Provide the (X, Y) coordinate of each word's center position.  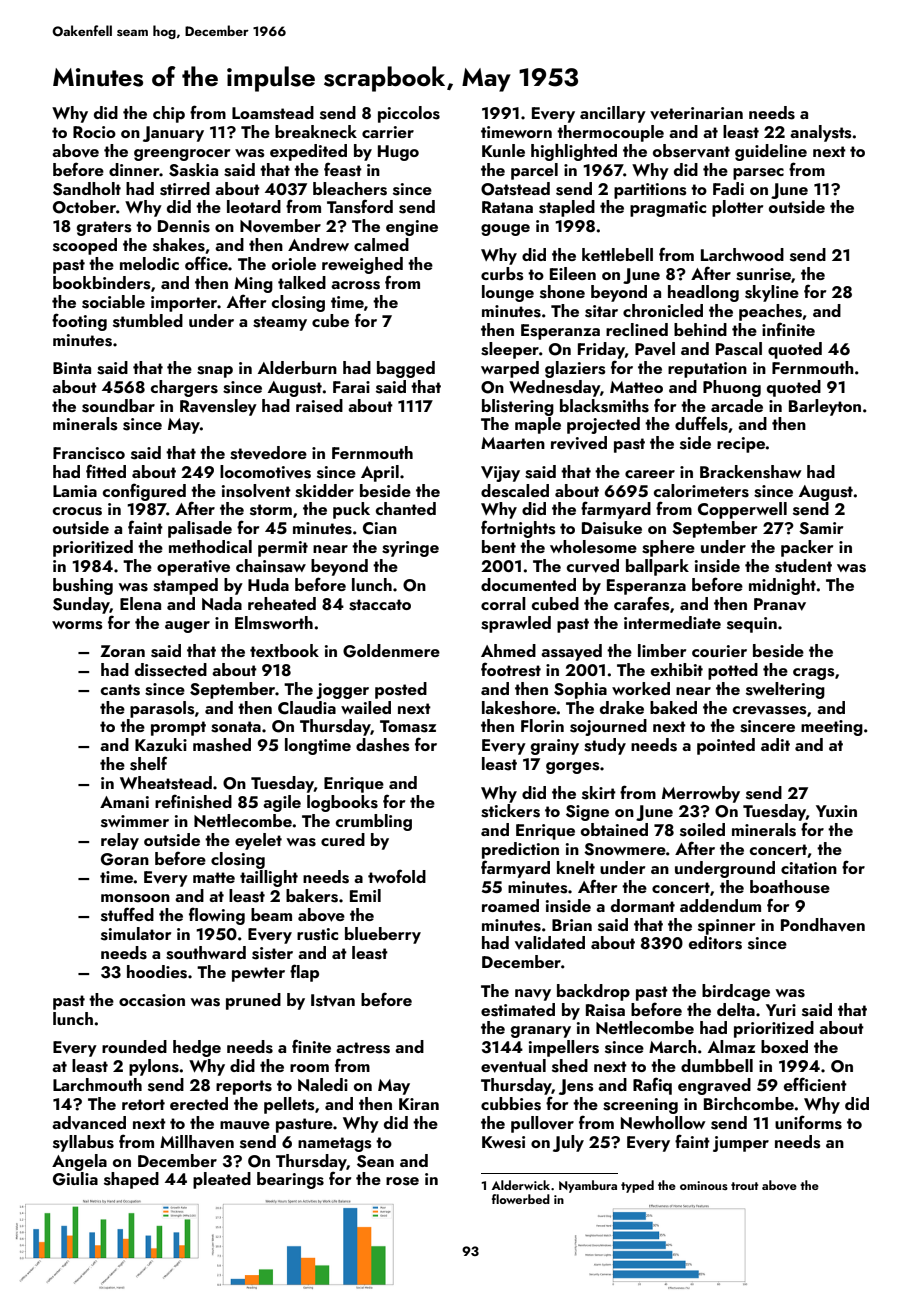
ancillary (613, 114)
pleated (222, 1180)
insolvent (256, 491)
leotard (254, 206)
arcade (737, 405)
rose (402, 1181)
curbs (502, 274)
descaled (515, 491)
